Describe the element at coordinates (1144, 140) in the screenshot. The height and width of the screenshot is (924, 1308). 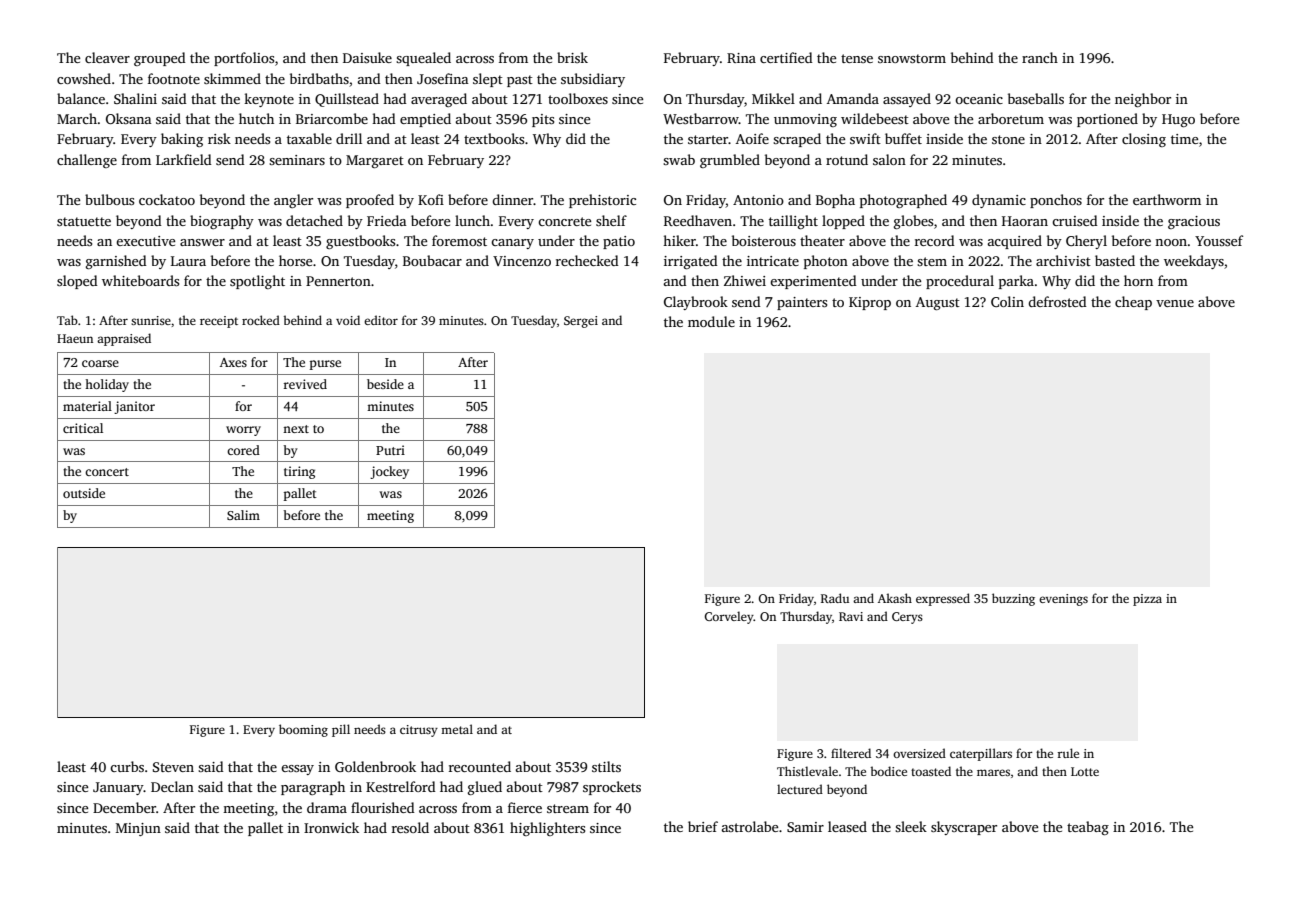
I see `closing` at that location.
